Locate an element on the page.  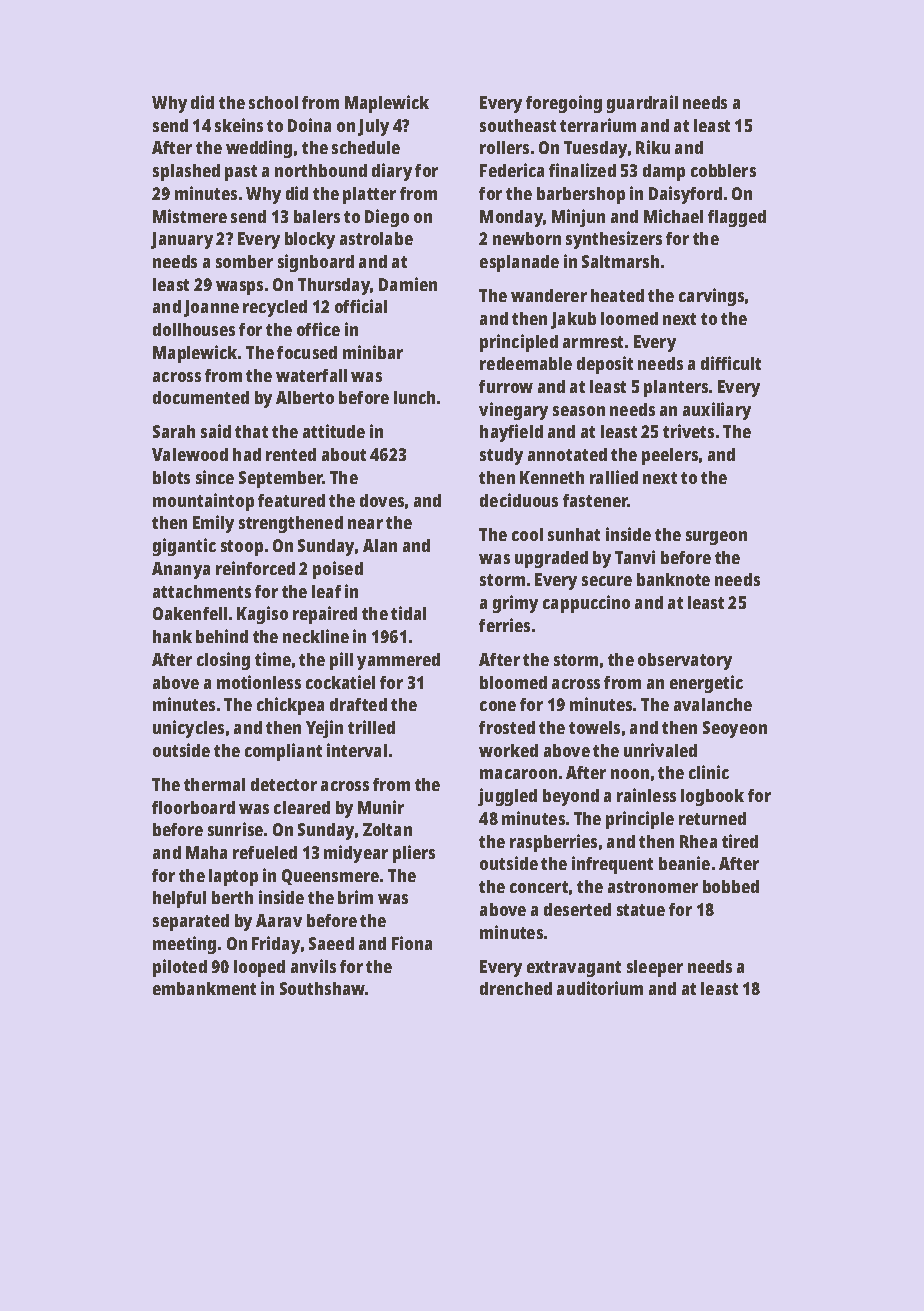
Sarah is located at coordinates (174, 431).
